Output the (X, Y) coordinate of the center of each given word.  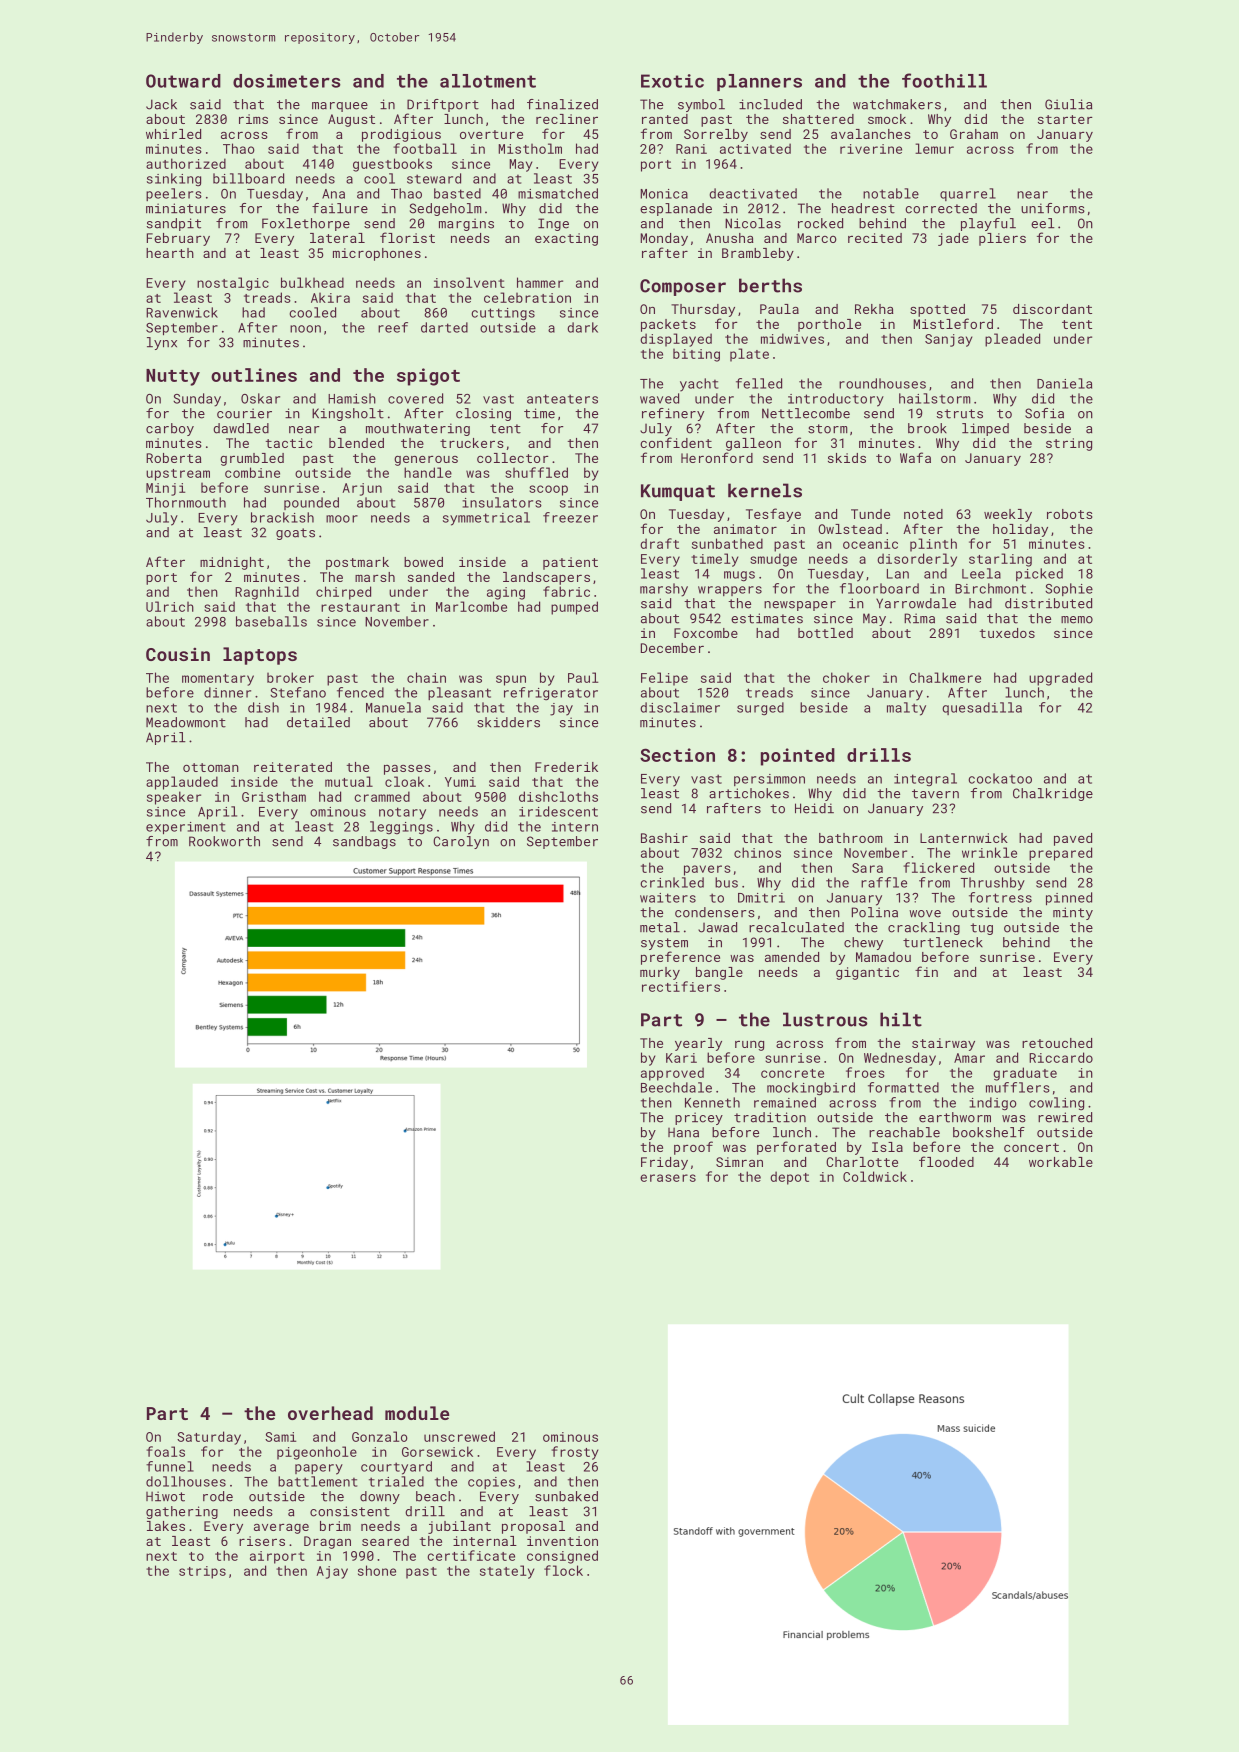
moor (342, 519)
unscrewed (459, 1436)
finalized (562, 104)
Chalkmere (945, 677)
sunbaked (566, 1496)
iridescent (558, 811)
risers (262, 1541)
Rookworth (224, 841)
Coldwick (875, 1176)
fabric (566, 591)
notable (891, 193)
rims (253, 119)
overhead (330, 1413)
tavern (935, 794)
